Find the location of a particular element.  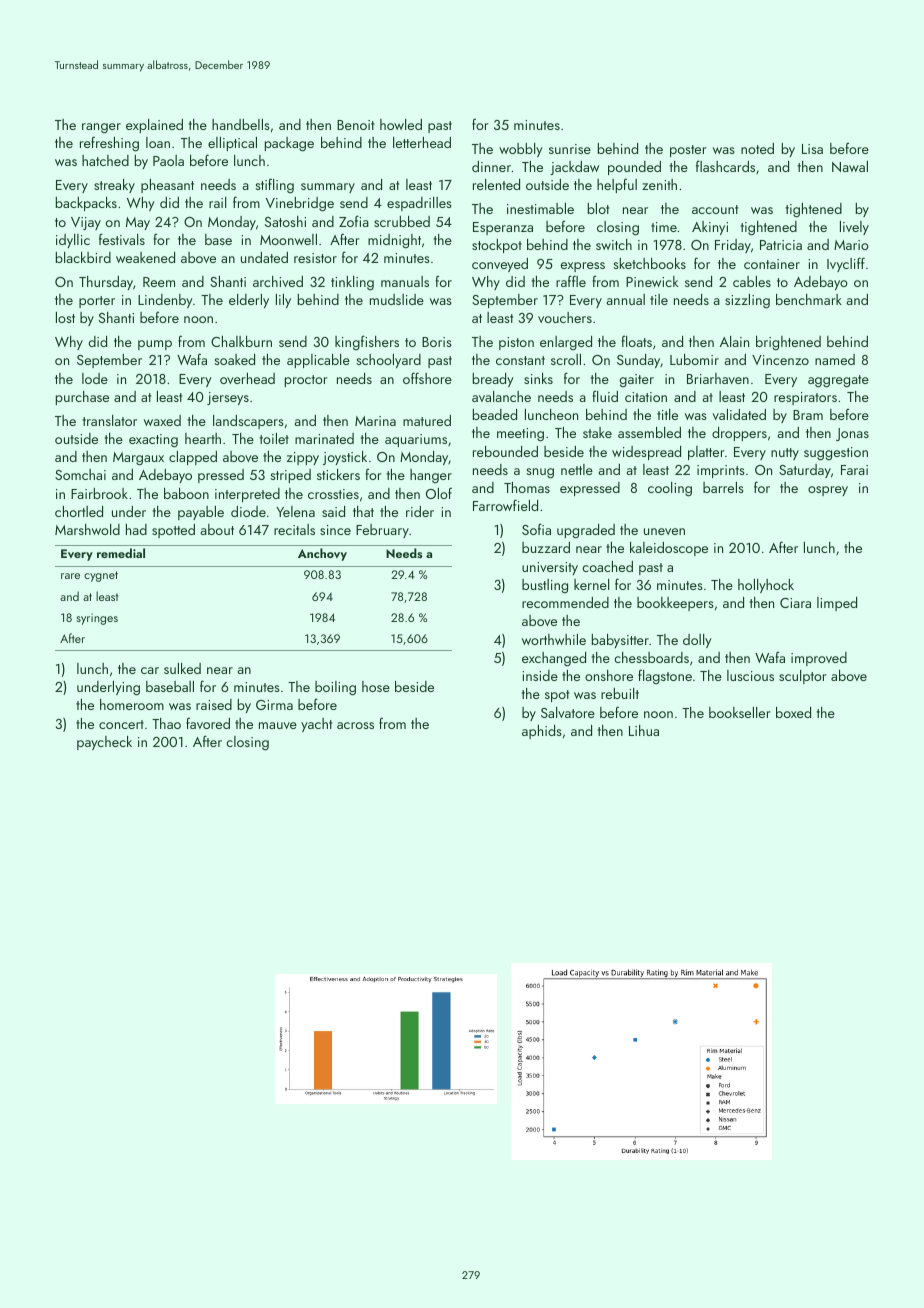

dolly is located at coordinates (697, 641).
